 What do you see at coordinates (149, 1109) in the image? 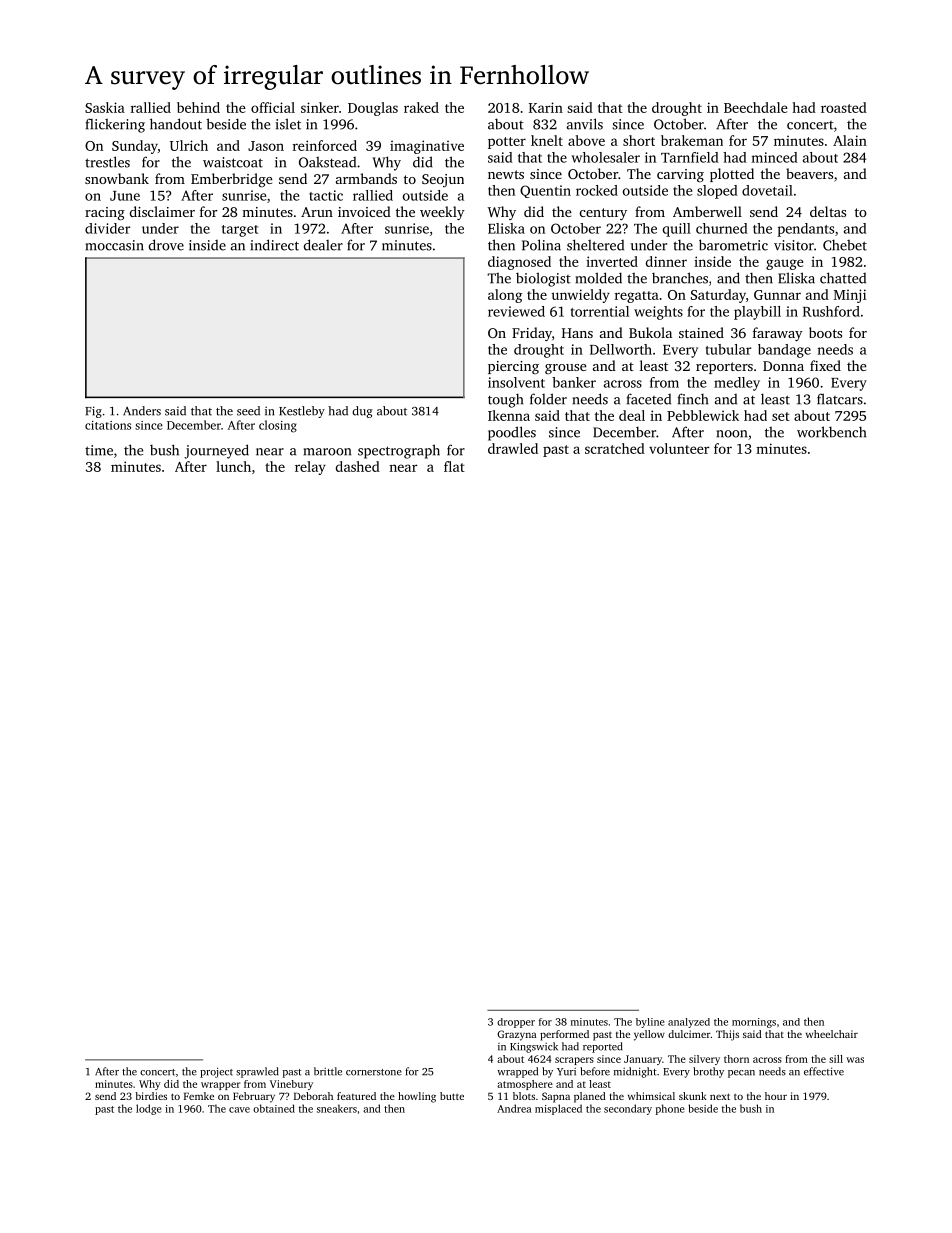
I see `lodge` at bounding box center [149, 1109].
